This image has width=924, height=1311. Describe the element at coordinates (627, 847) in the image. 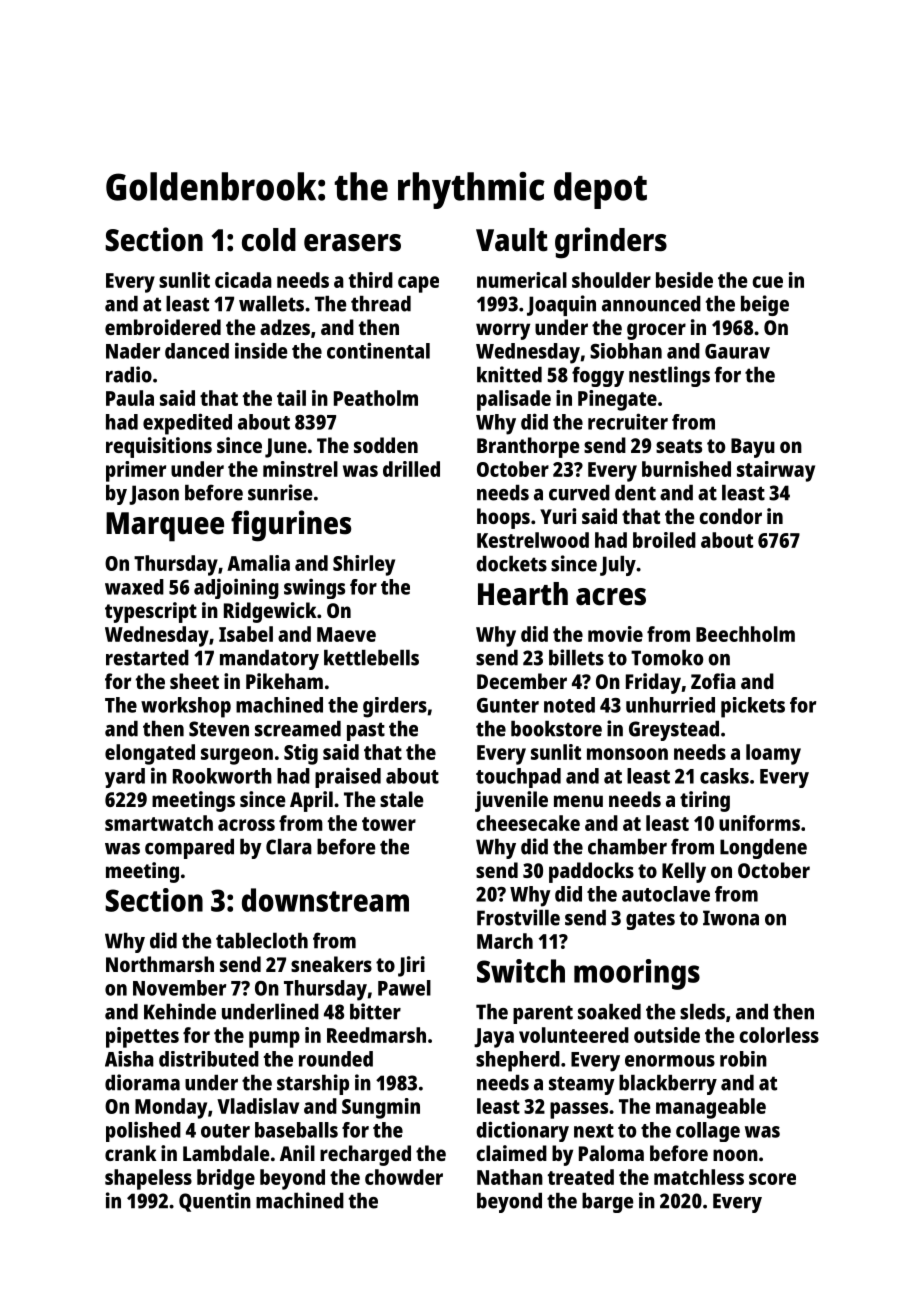

I see `chamber` at that location.
